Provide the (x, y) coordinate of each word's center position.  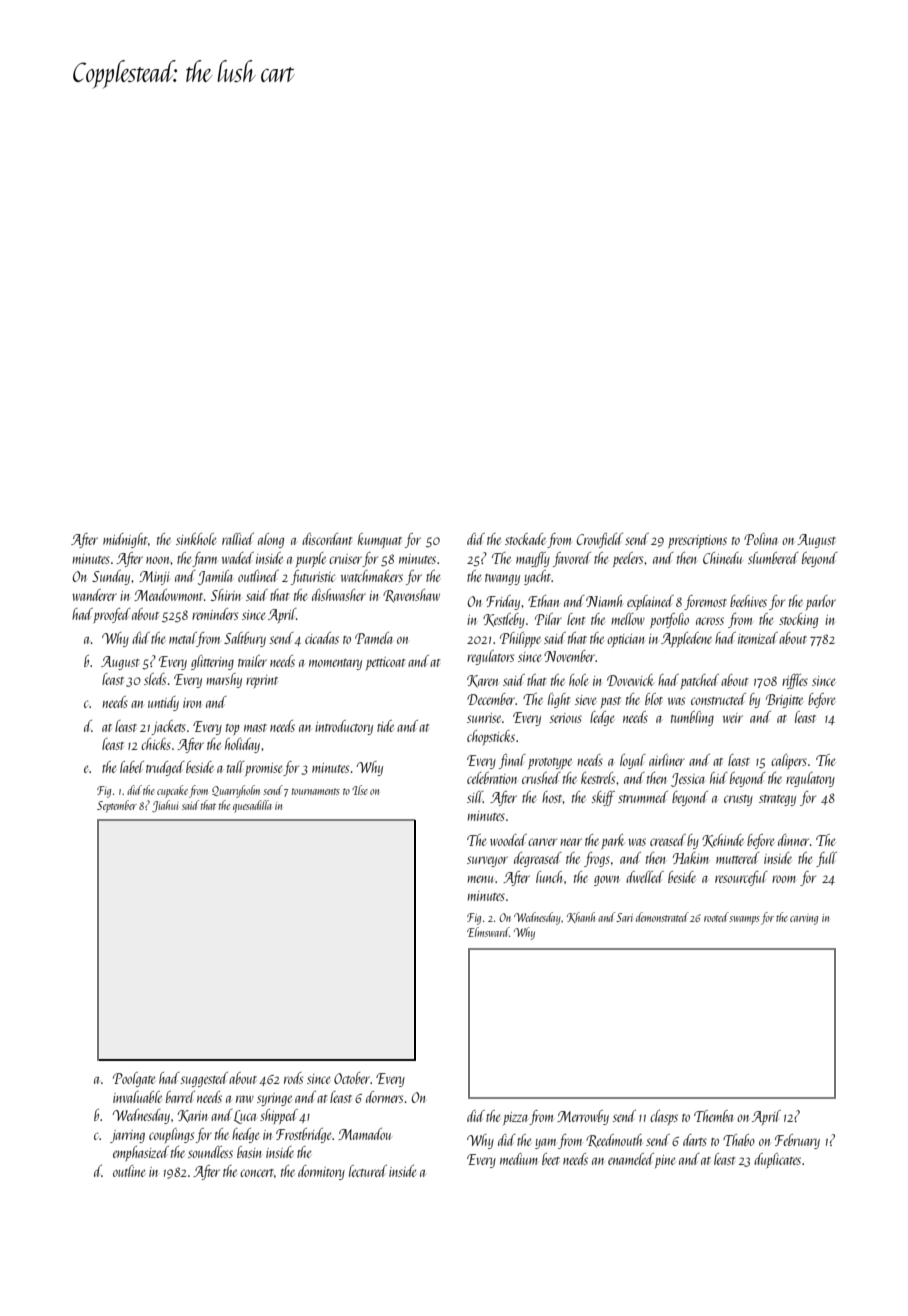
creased (668, 840)
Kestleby (504, 620)
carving (804, 919)
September (117, 806)
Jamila (215, 577)
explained (650, 602)
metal (183, 638)
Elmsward (488, 932)
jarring (127, 1136)
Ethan (543, 601)
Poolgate (134, 1079)
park (613, 841)
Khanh (581, 917)
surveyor (487, 861)
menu (480, 879)
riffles (795, 681)
